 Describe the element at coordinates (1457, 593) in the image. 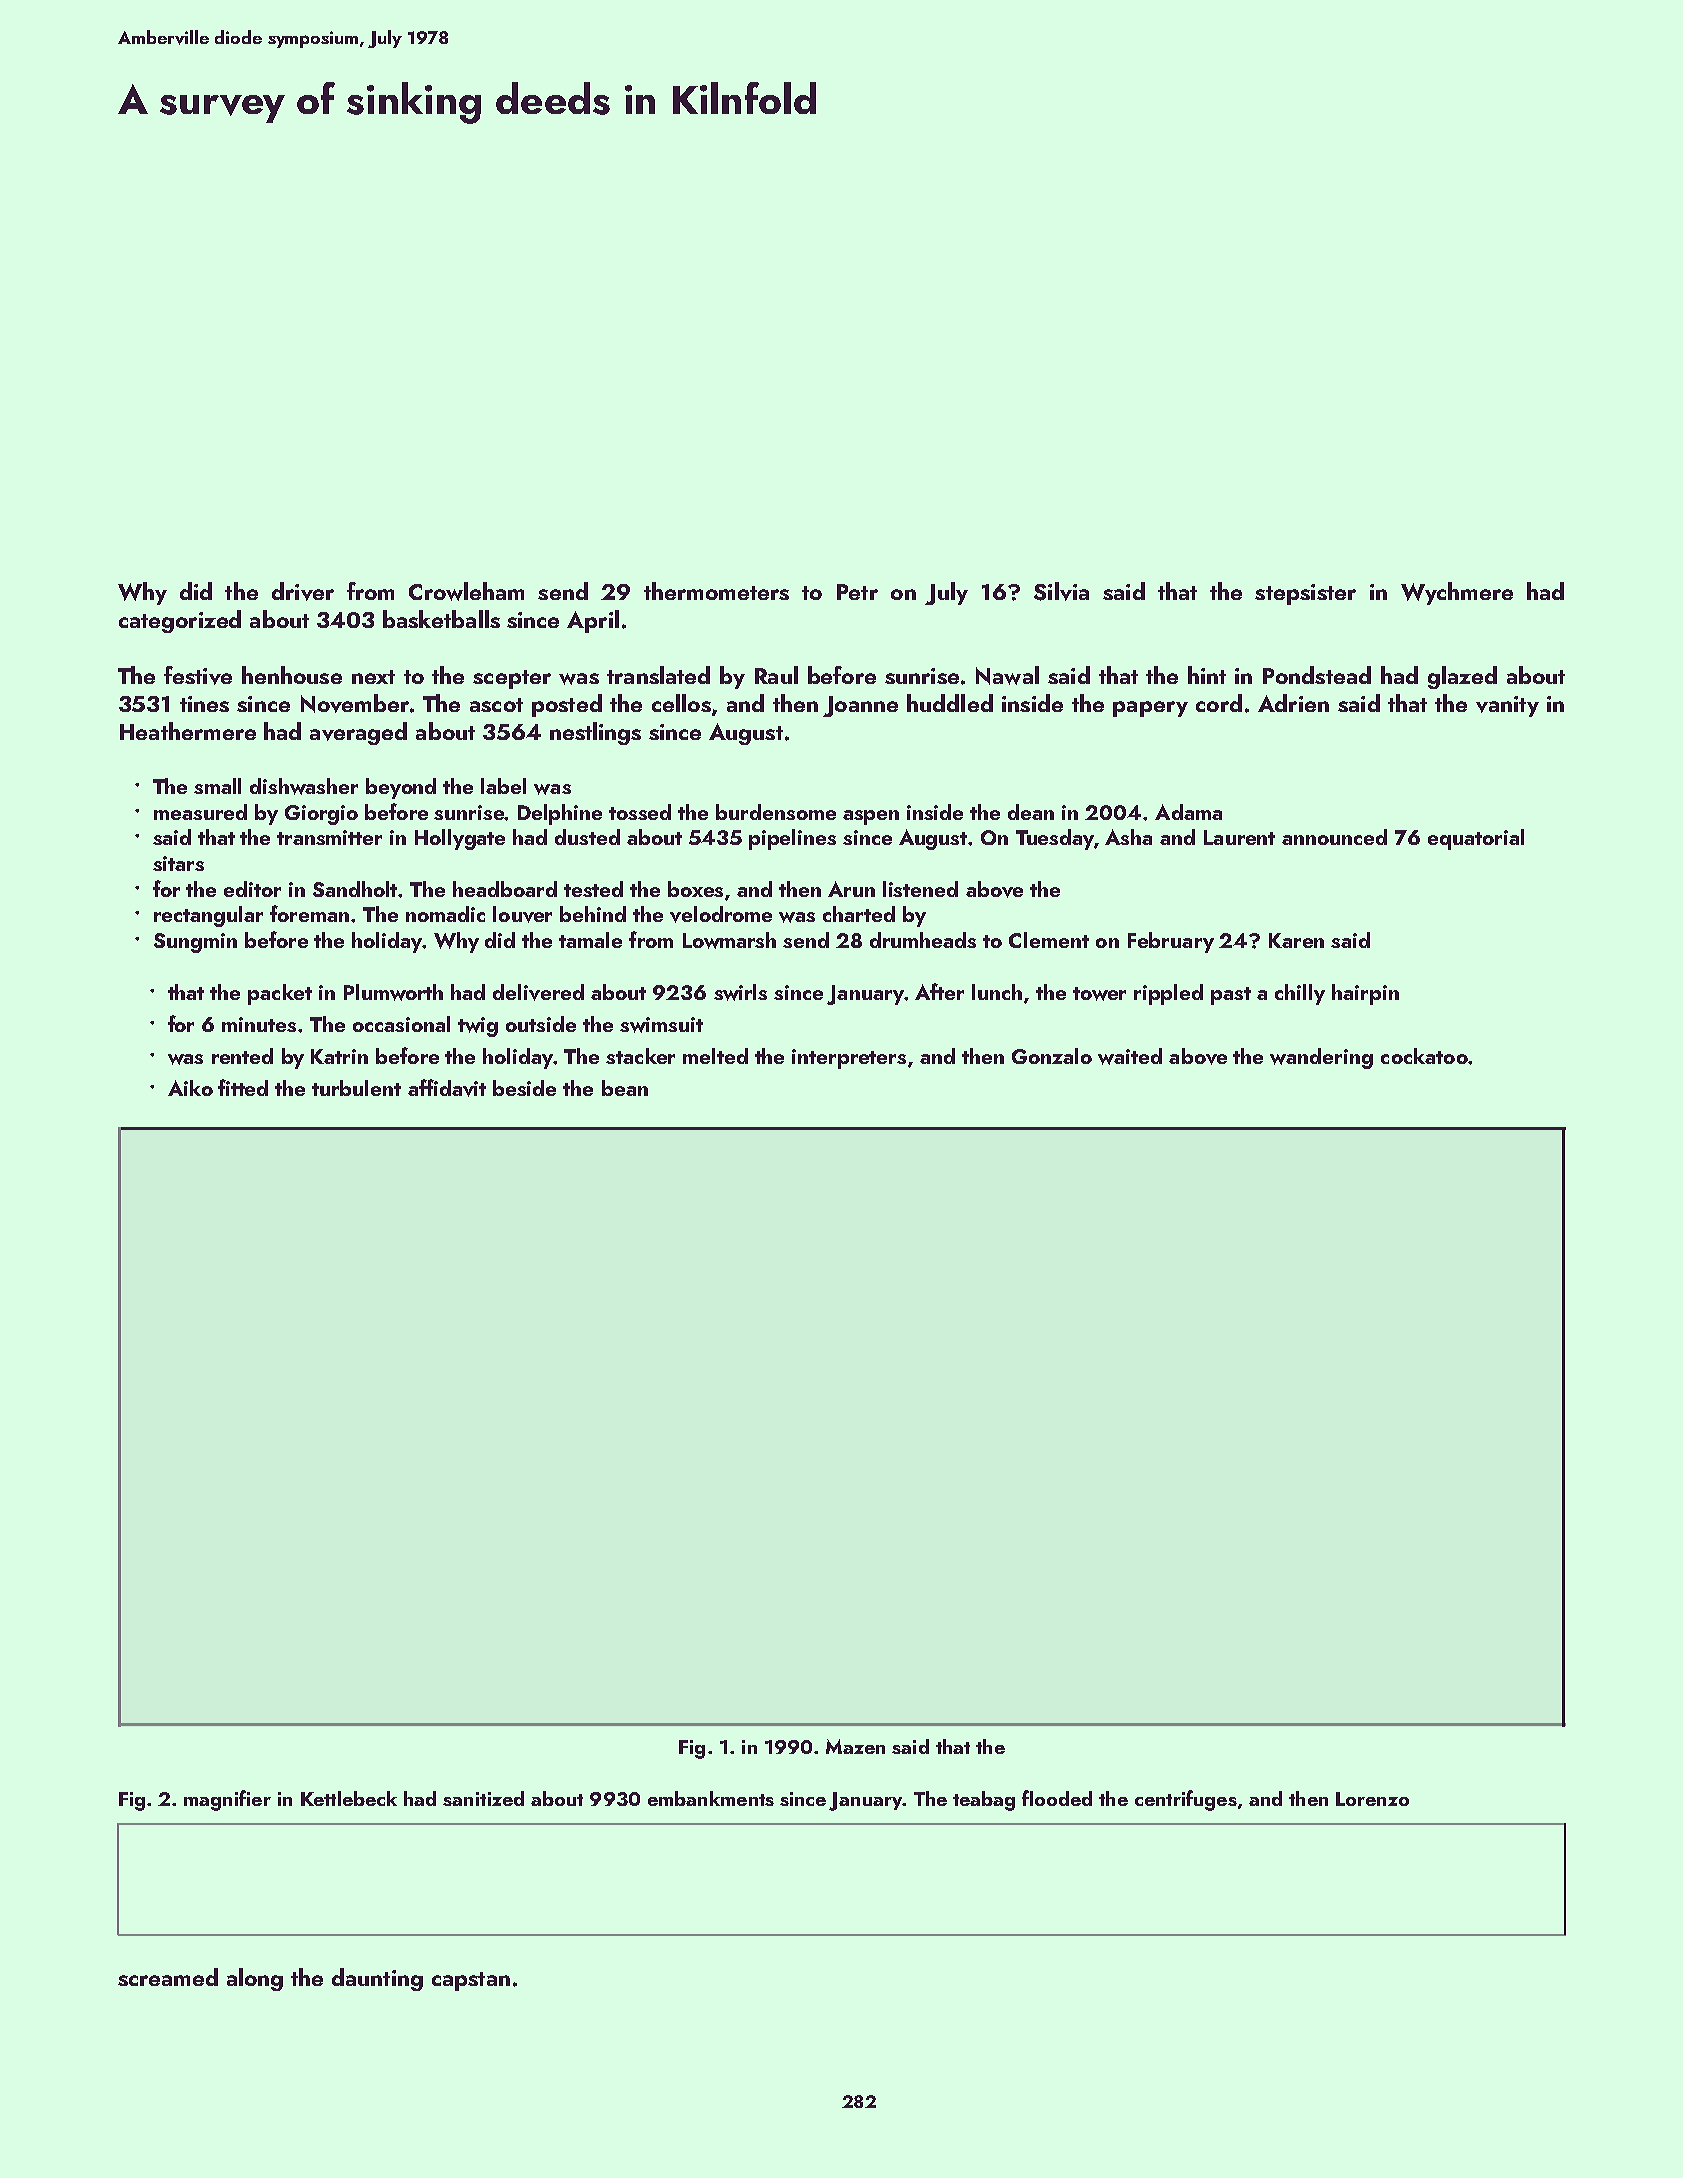

I see `Wychmere` at that location.
